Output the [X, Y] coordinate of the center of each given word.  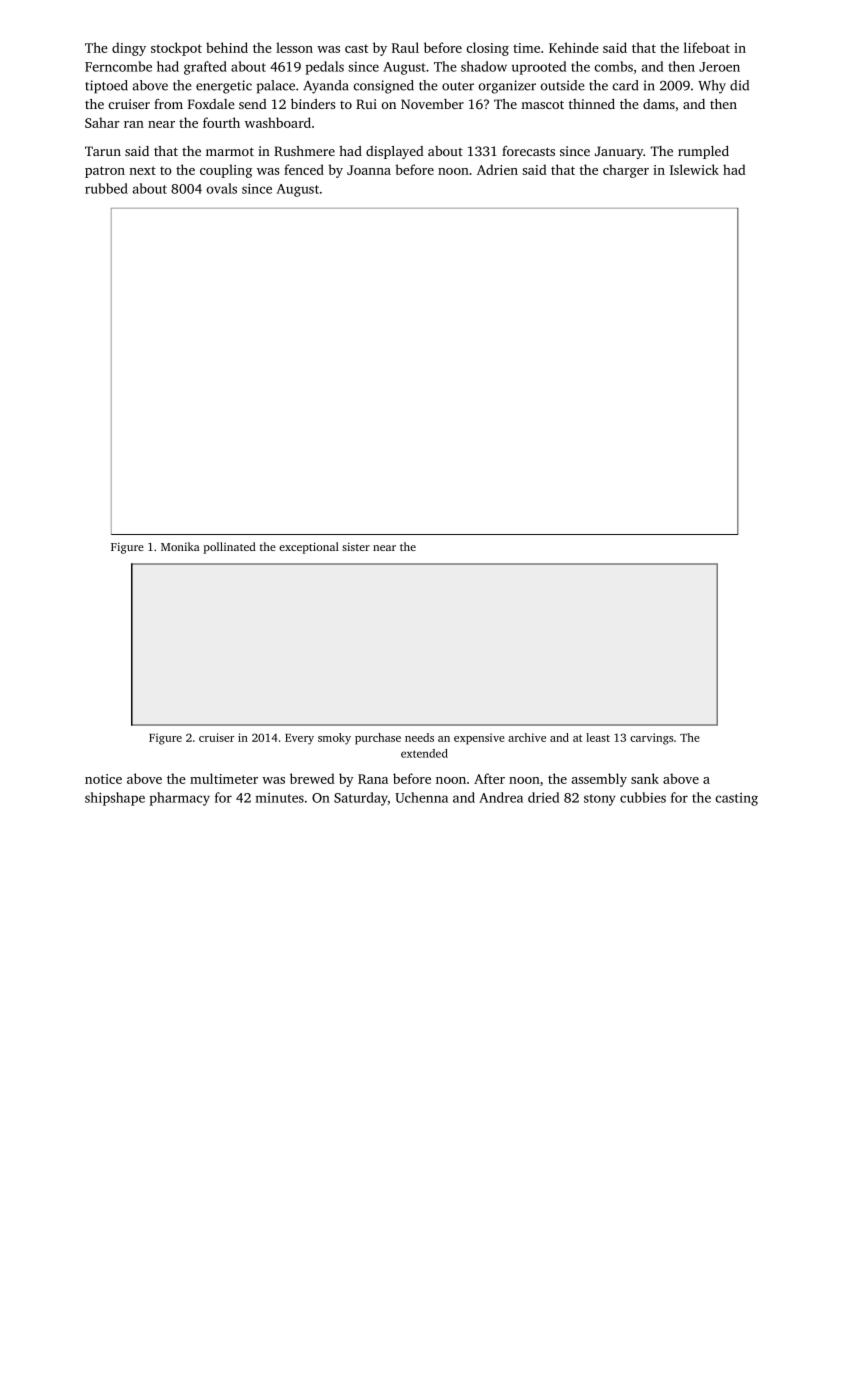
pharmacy [180, 799]
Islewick [694, 169]
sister [356, 547]
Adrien [497, 169]
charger [626, 171]
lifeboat [707, 47]
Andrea [501, 797]
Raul [405, 47]
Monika [180, 546]
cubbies [643, 797]
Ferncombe [118, 66]
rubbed [106, 188]
